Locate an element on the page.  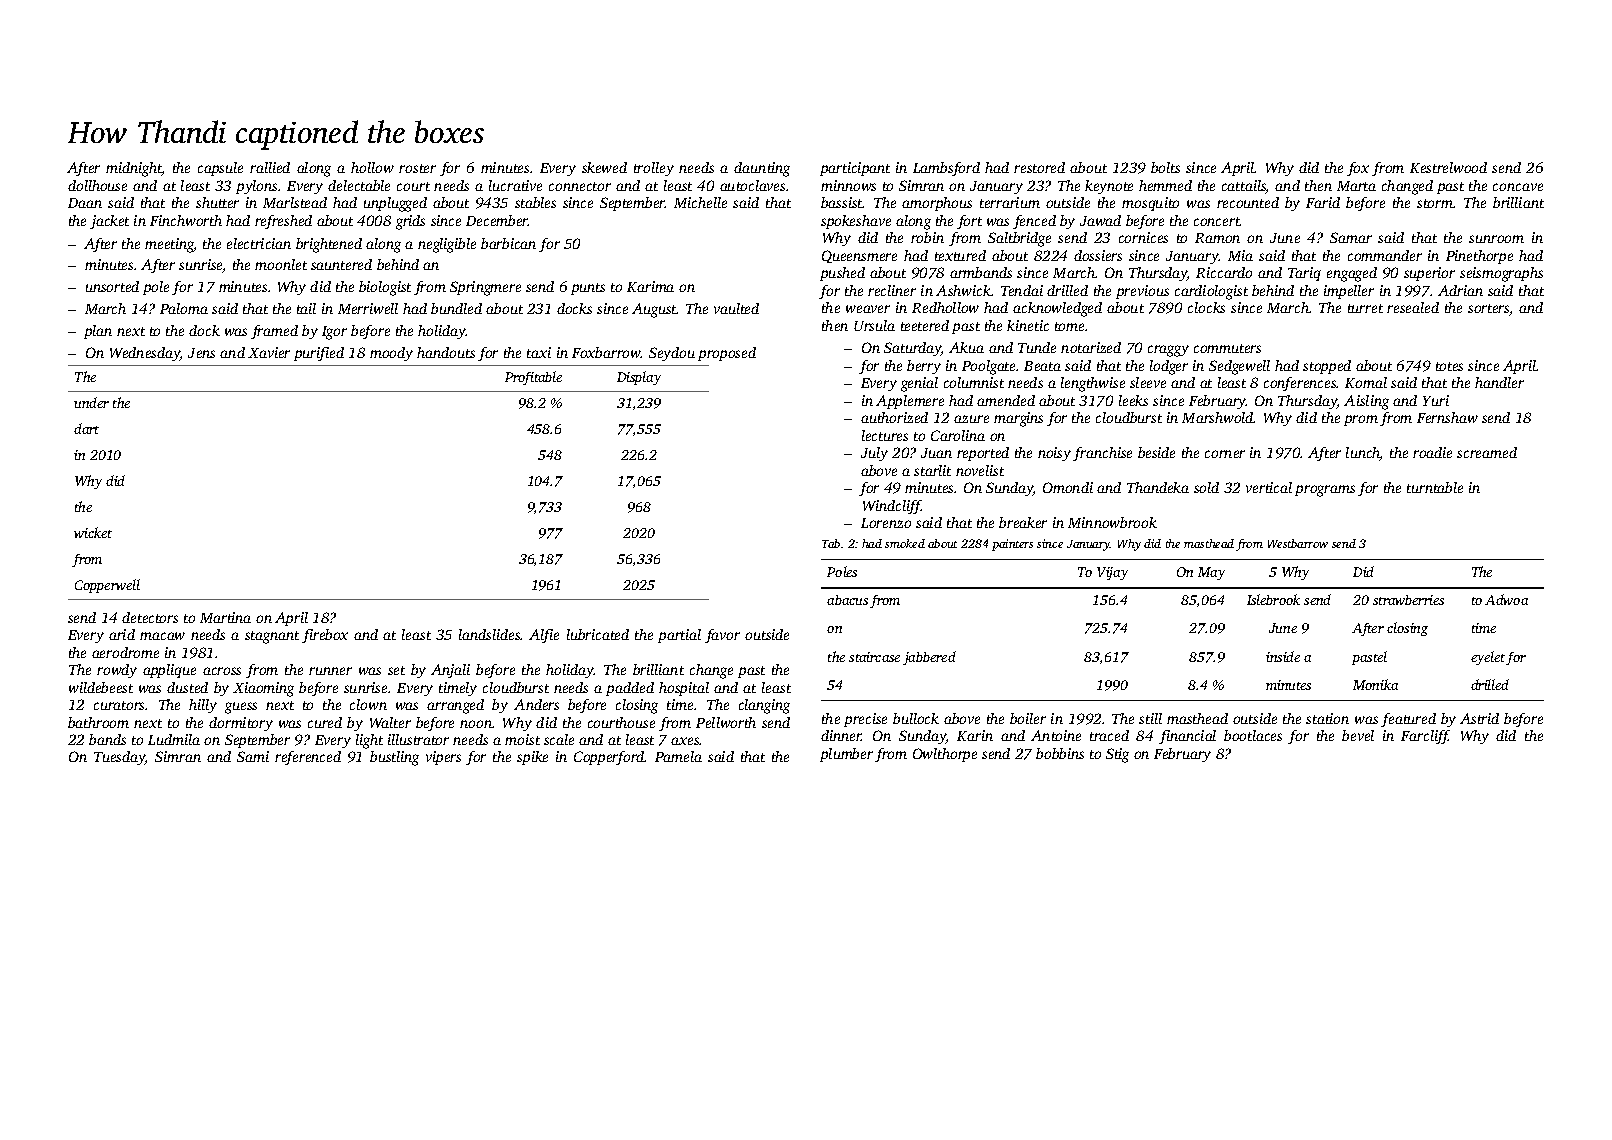
wicket is located at coordinates (93, 532).
